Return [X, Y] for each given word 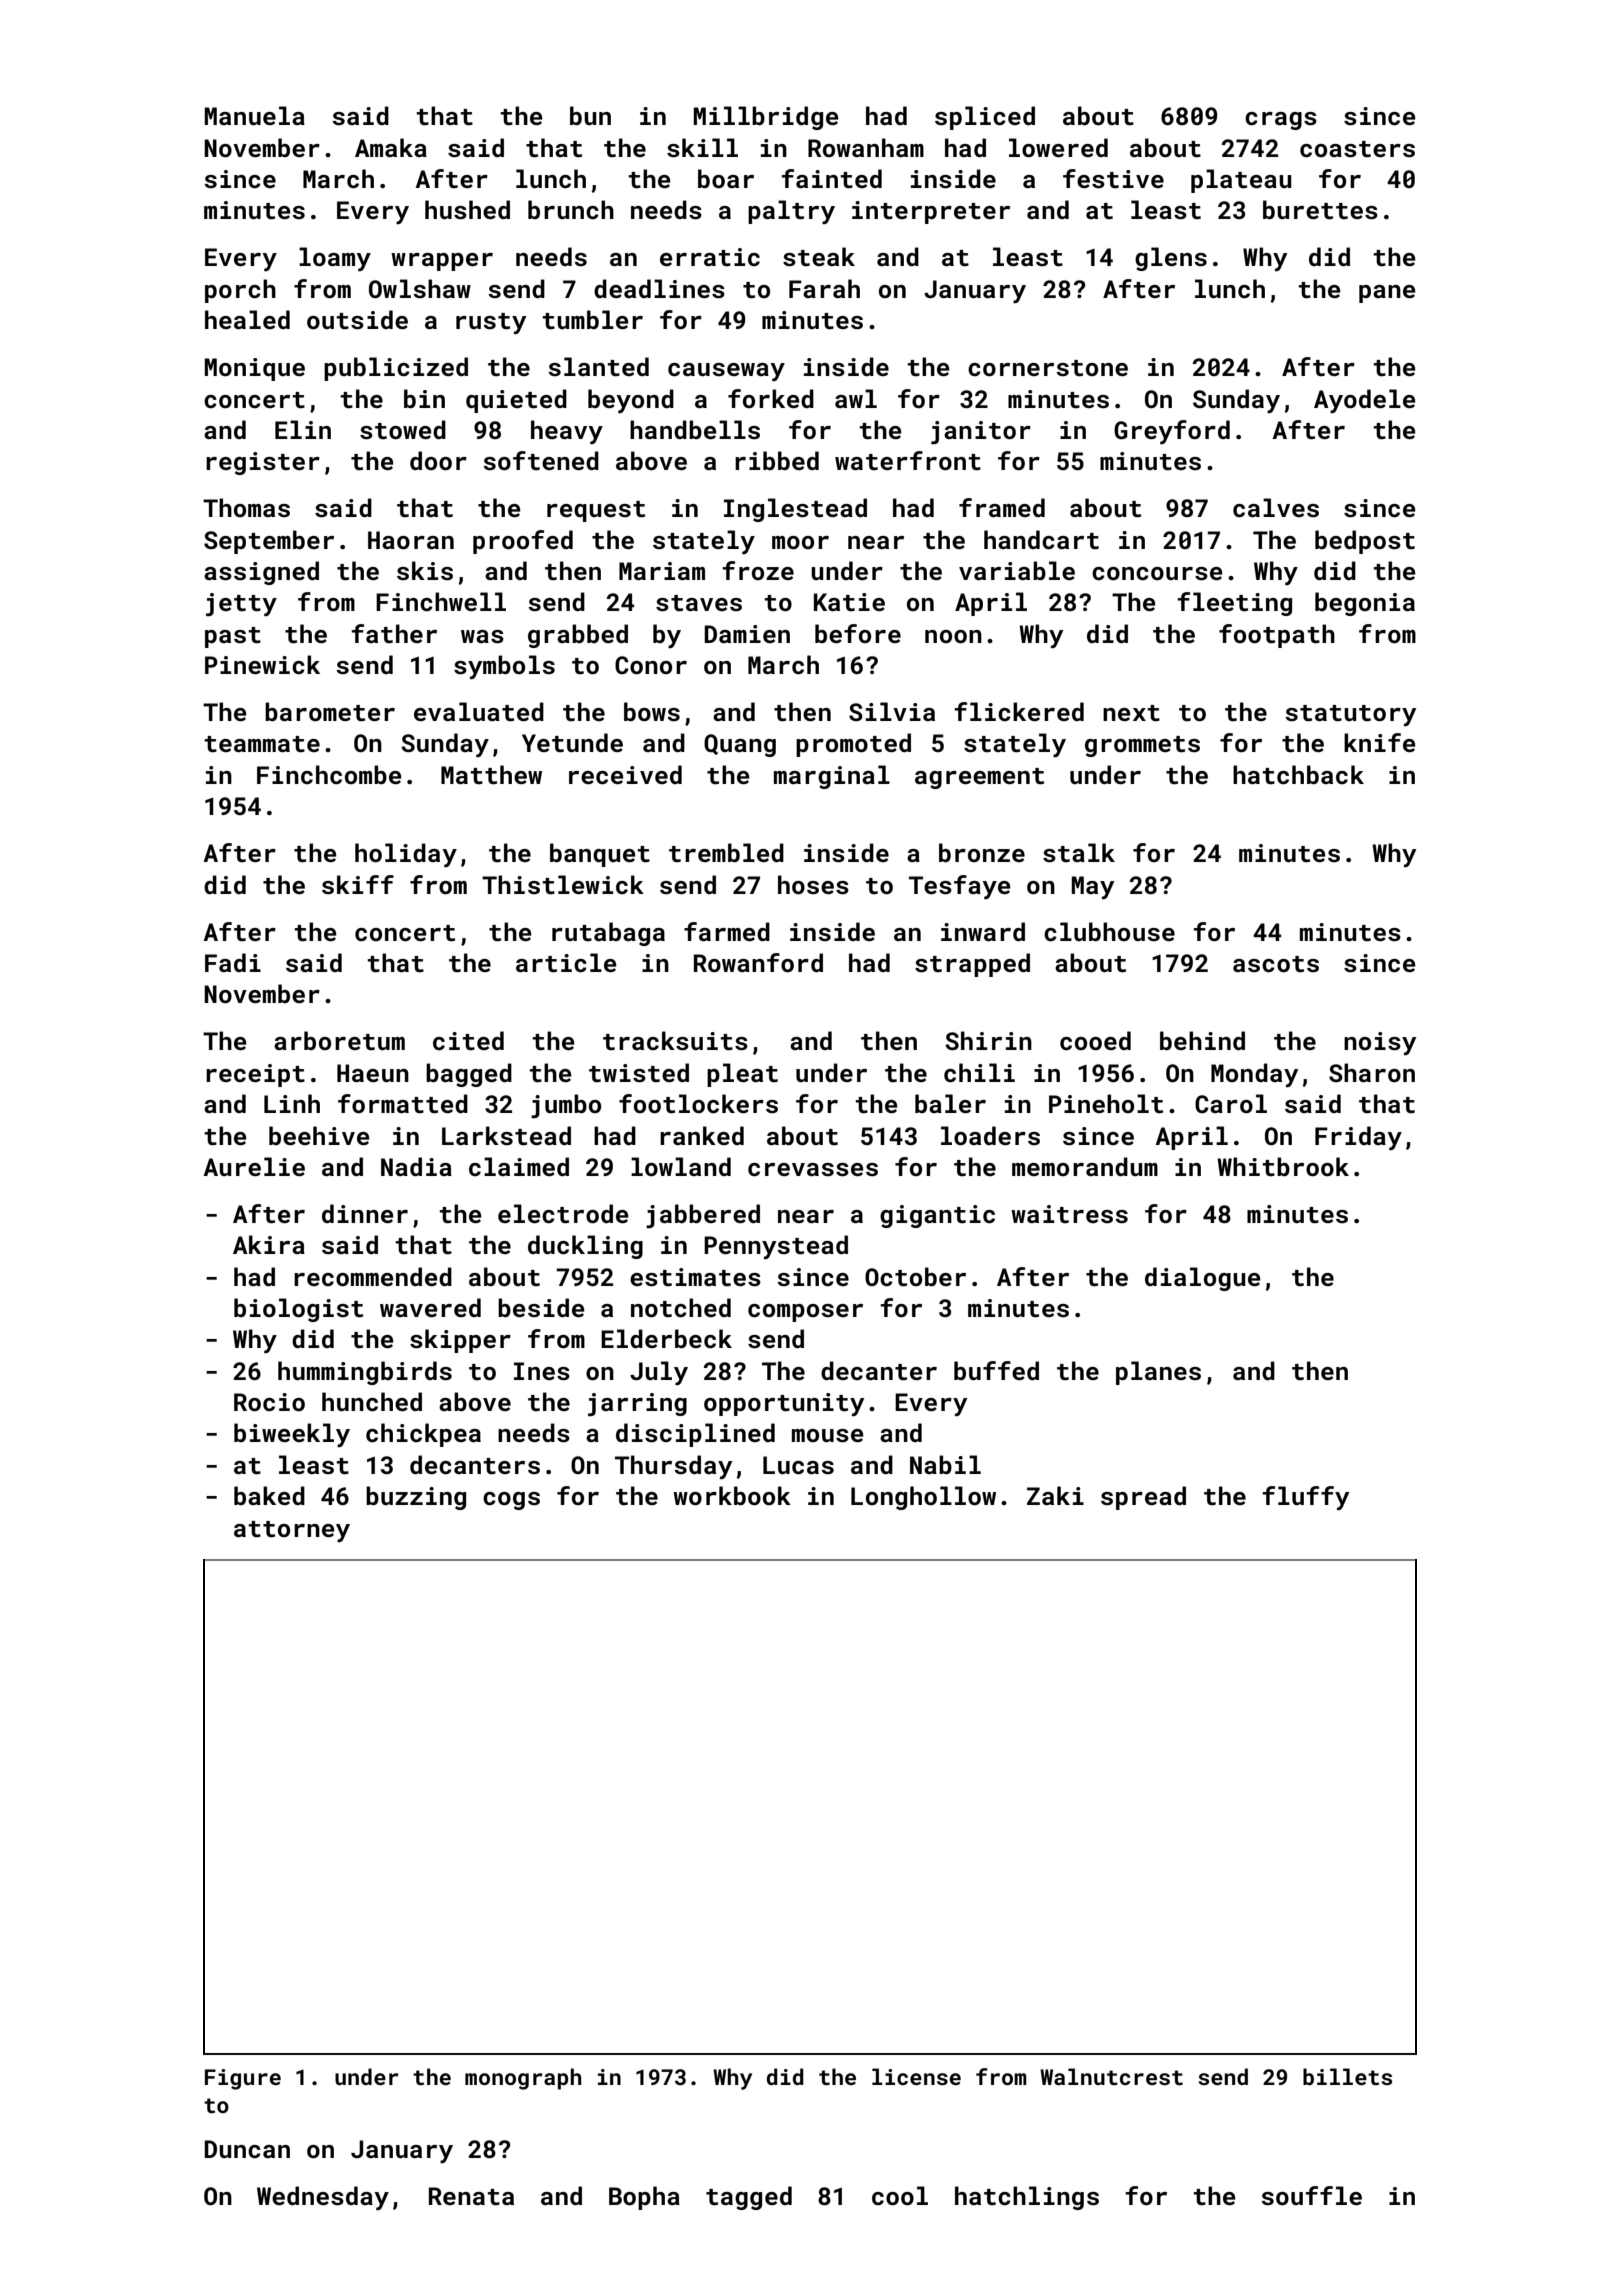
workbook [732, 1495]
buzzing [416, 1498]
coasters [1357, 149]
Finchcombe [329, 775]
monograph [523, 2079]
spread [1143, 1498]
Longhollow [923, 1498]
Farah [824, 288]
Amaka [391, 147]
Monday [1254, 1075]
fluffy [1305, 1498]
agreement [979, 778]
